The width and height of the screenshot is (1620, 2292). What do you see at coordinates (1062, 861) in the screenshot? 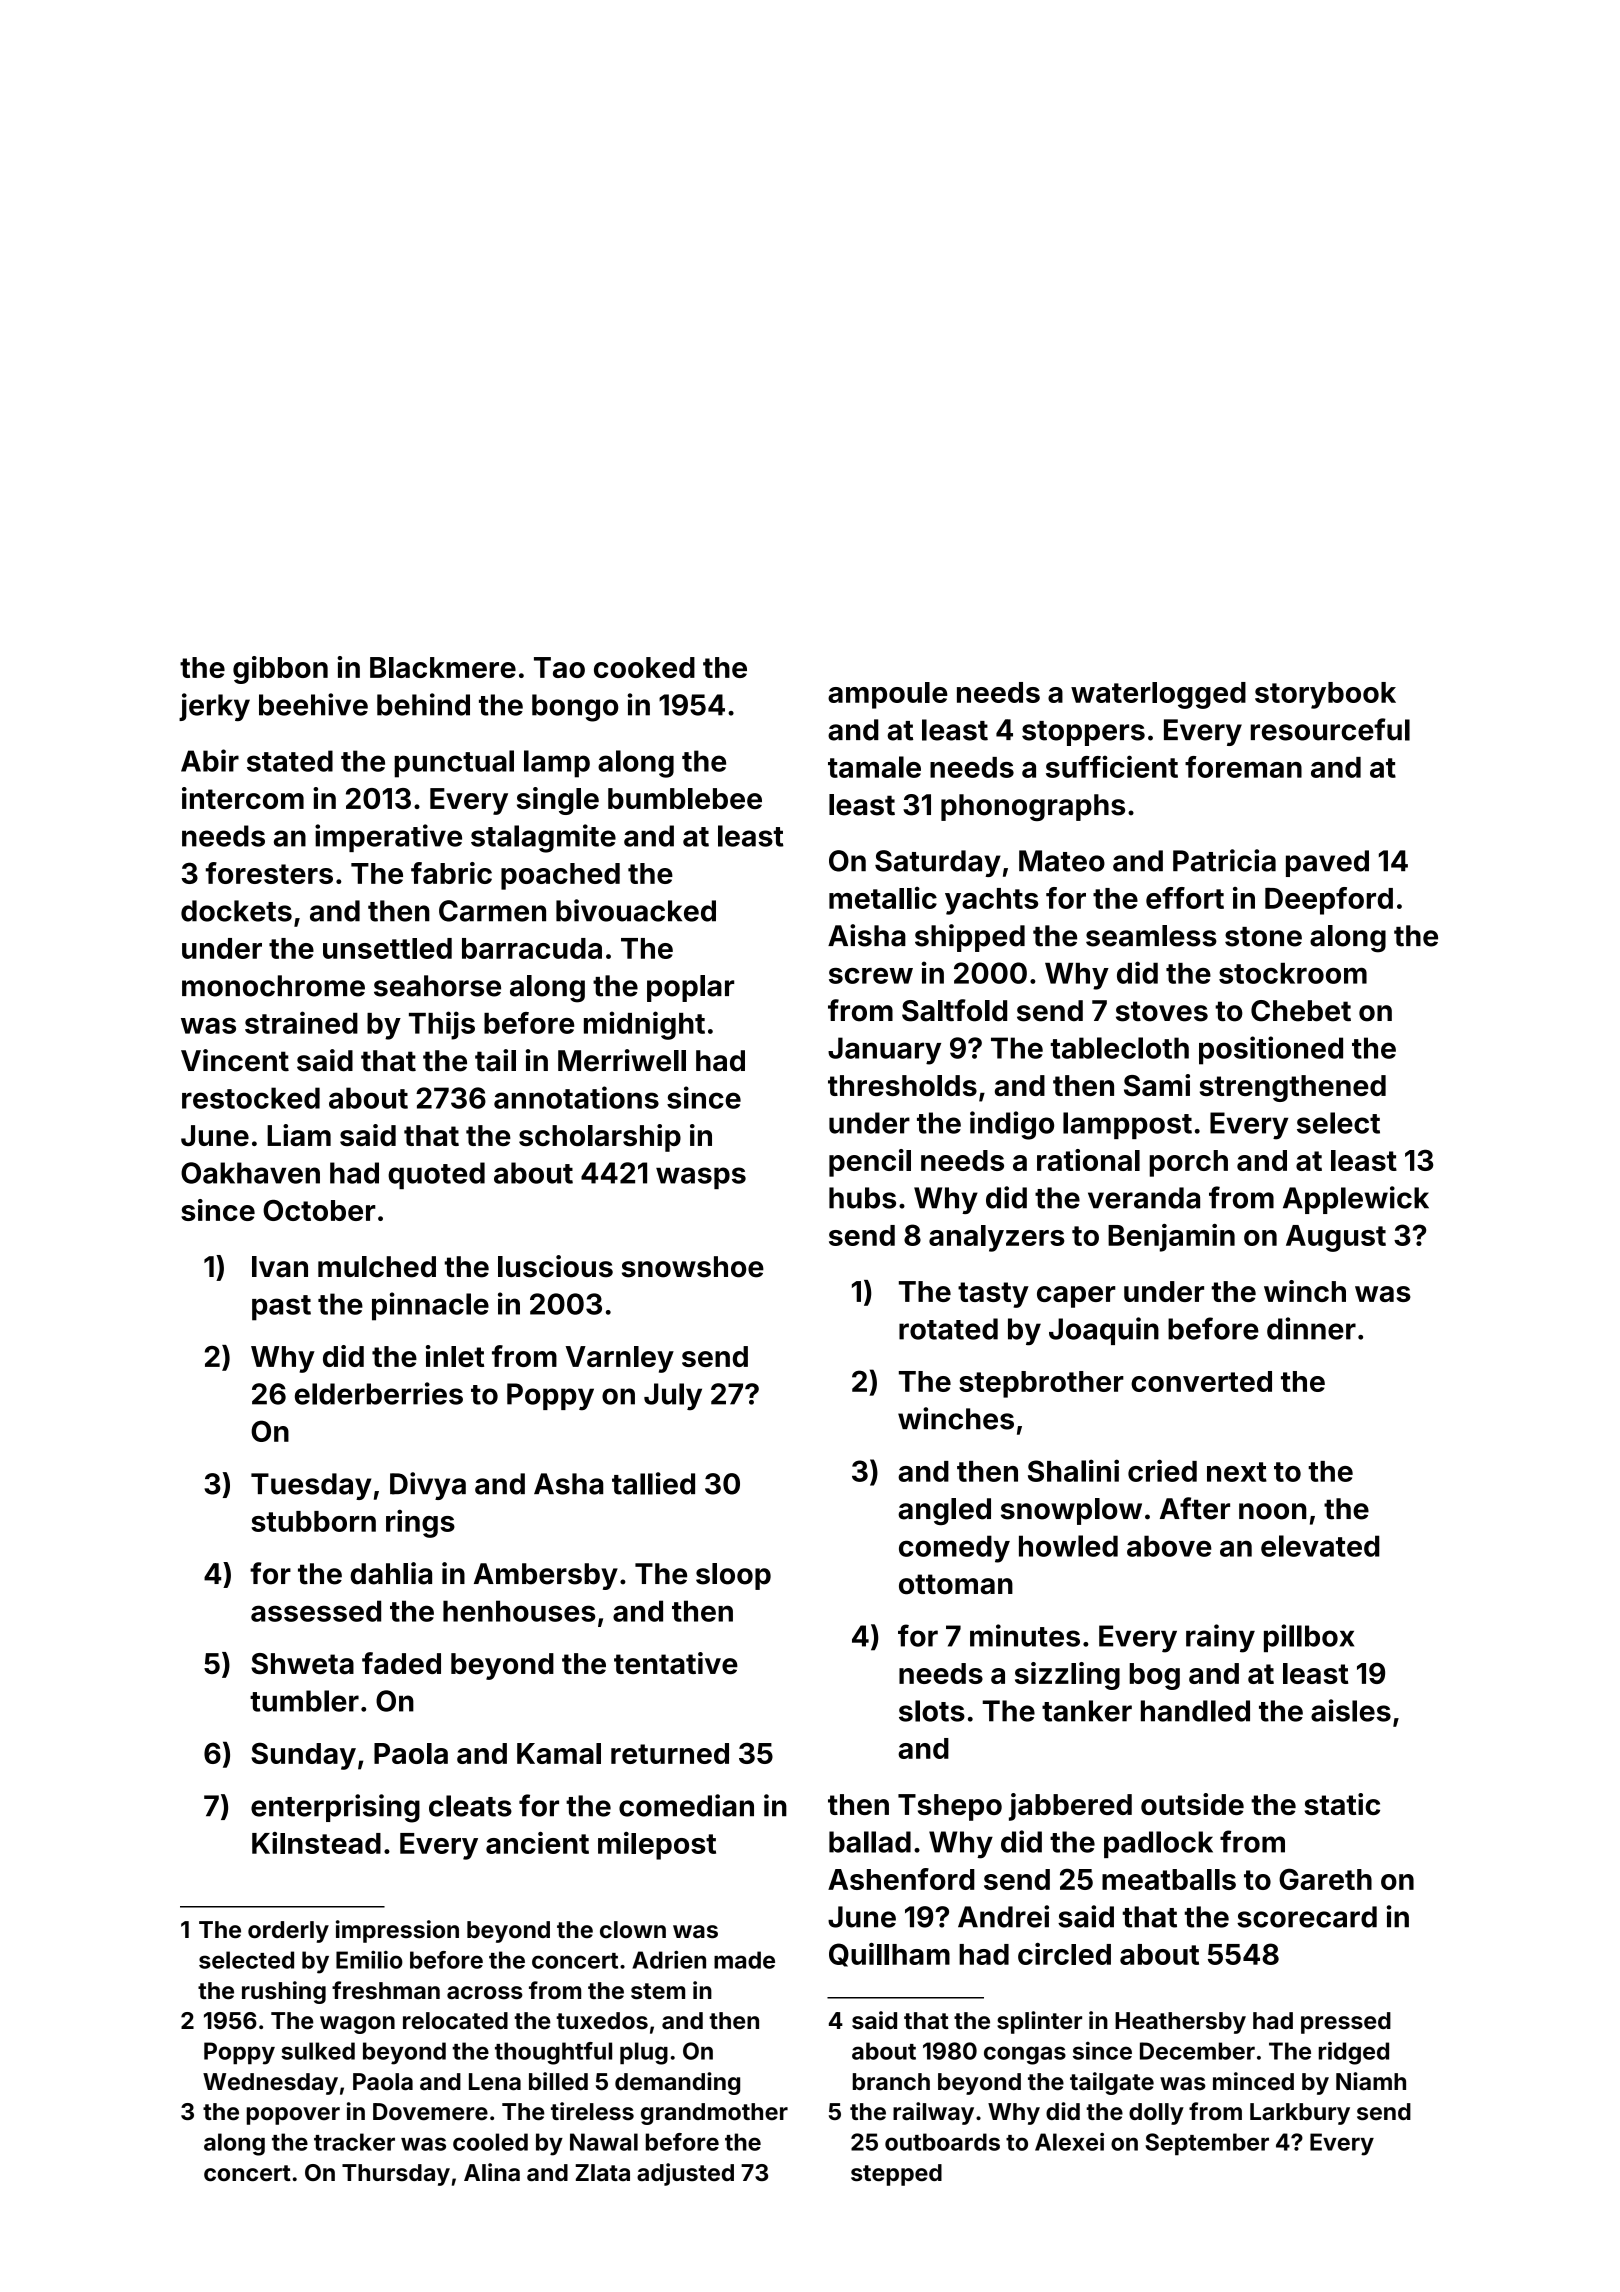
I see `Mateo` at bounding box center [1062, 861].
